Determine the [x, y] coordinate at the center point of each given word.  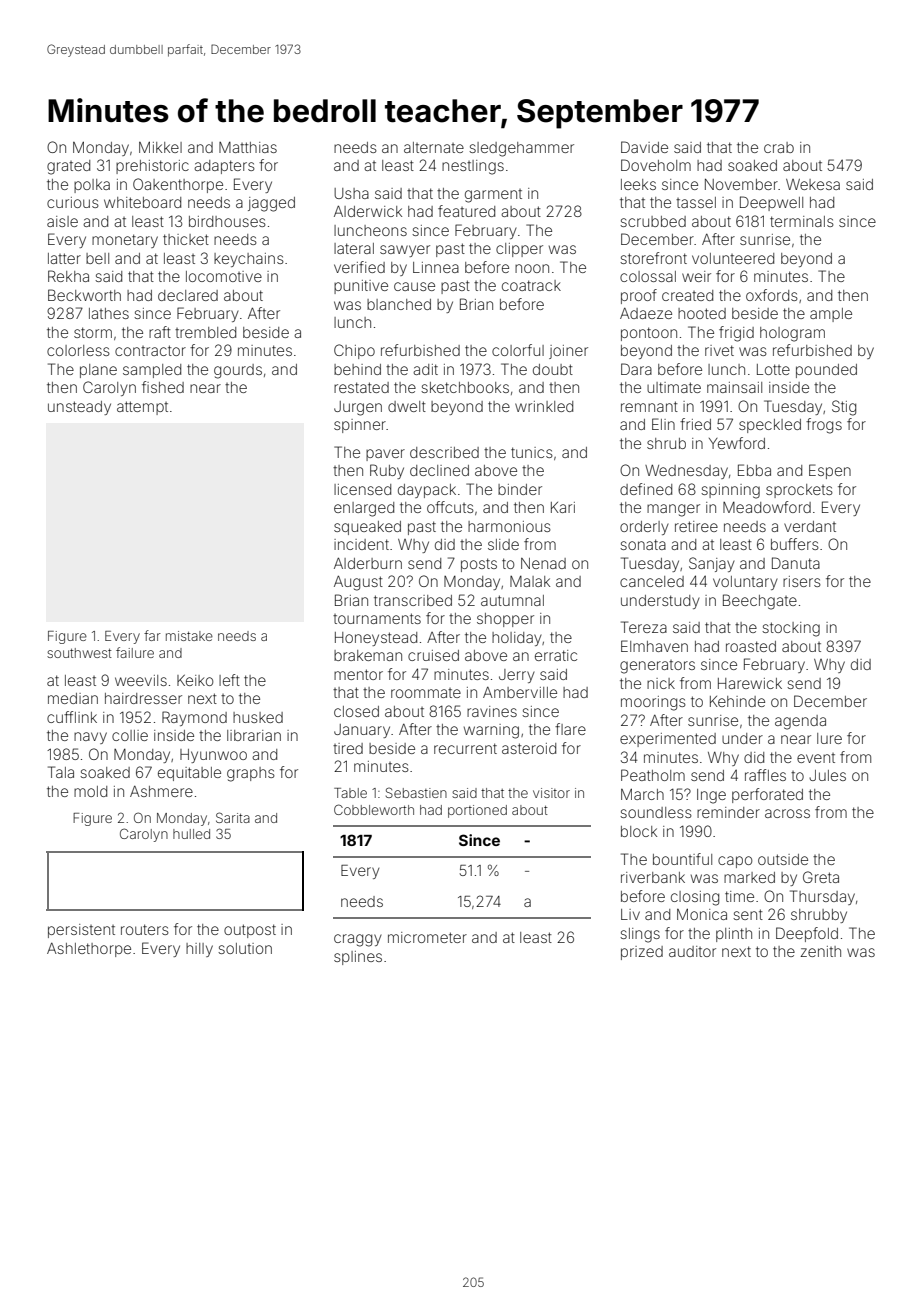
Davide [644, 147]
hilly [199, 950]
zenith [820, 951]
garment [493, 196]
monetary [125, 241]
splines [358, 958]
